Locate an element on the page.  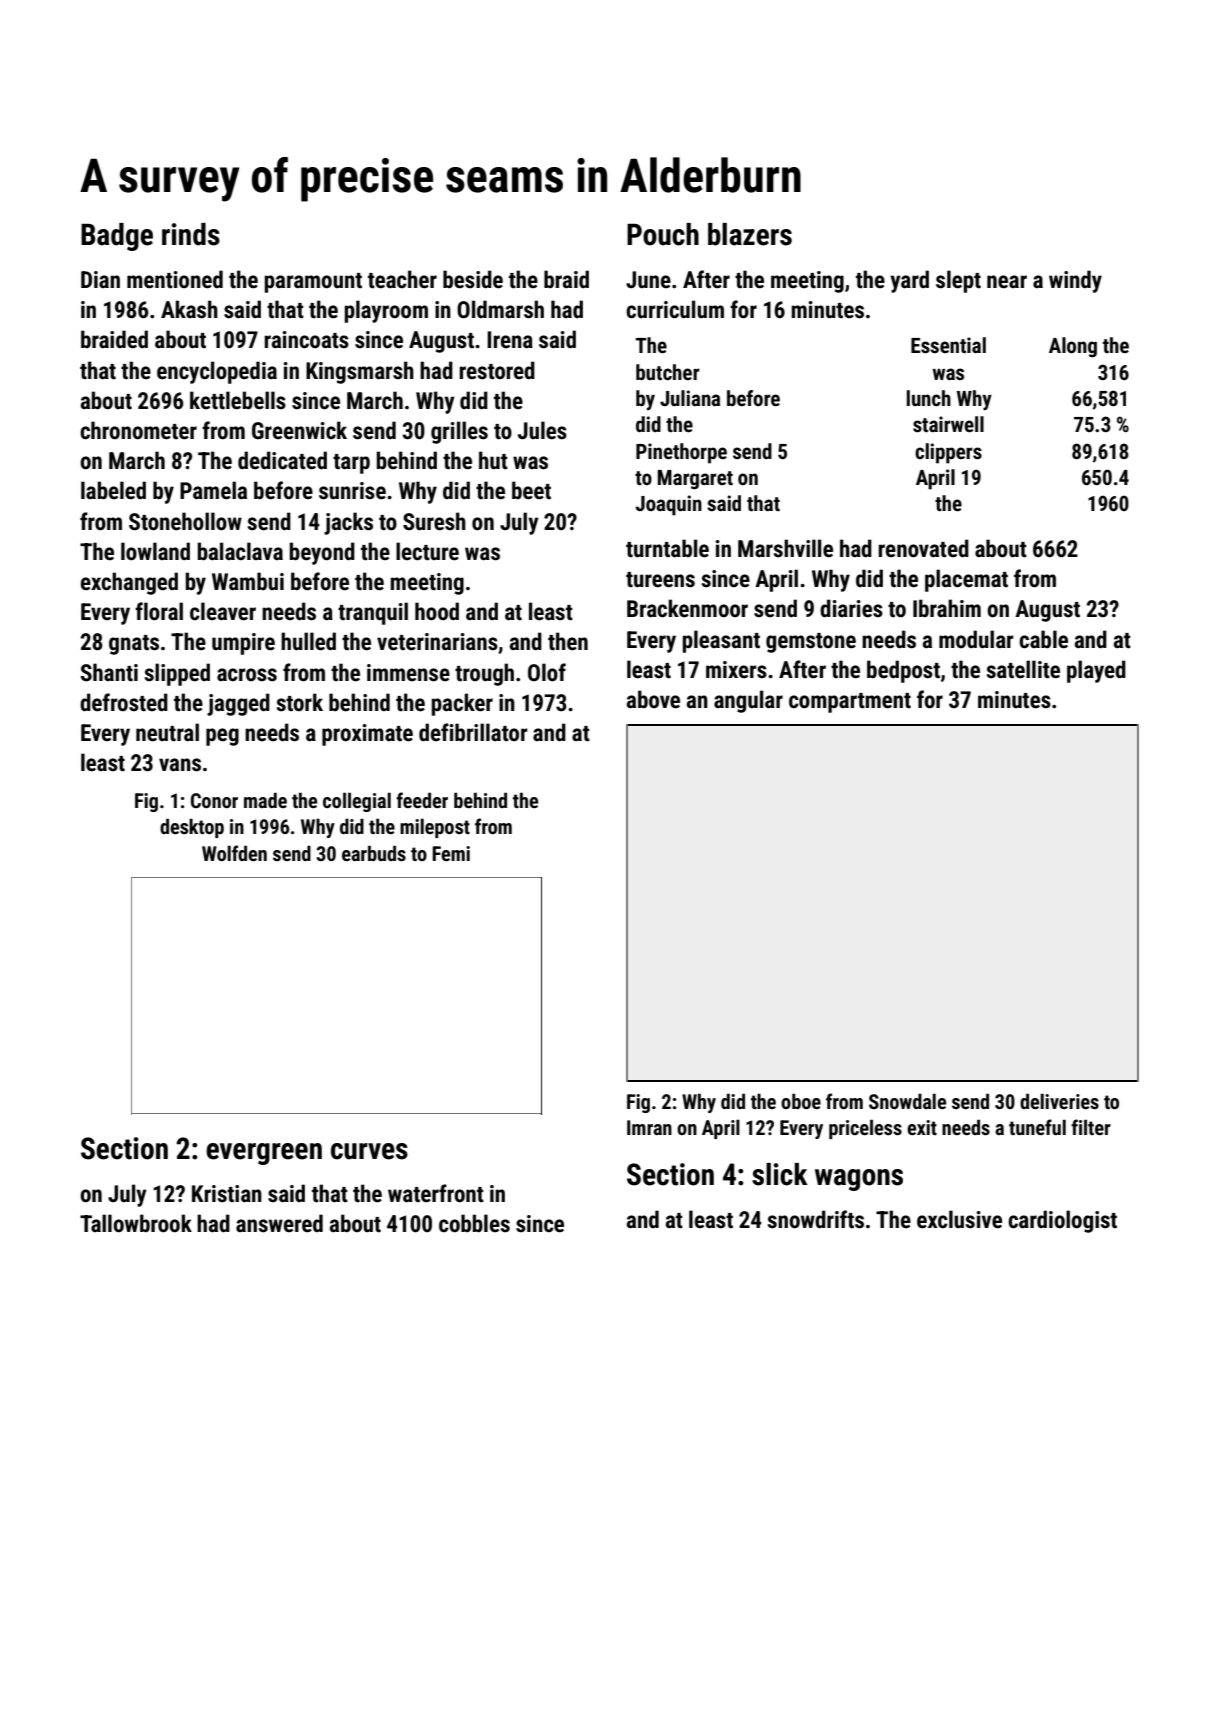
tureens is located at coordinates (660, 580).
